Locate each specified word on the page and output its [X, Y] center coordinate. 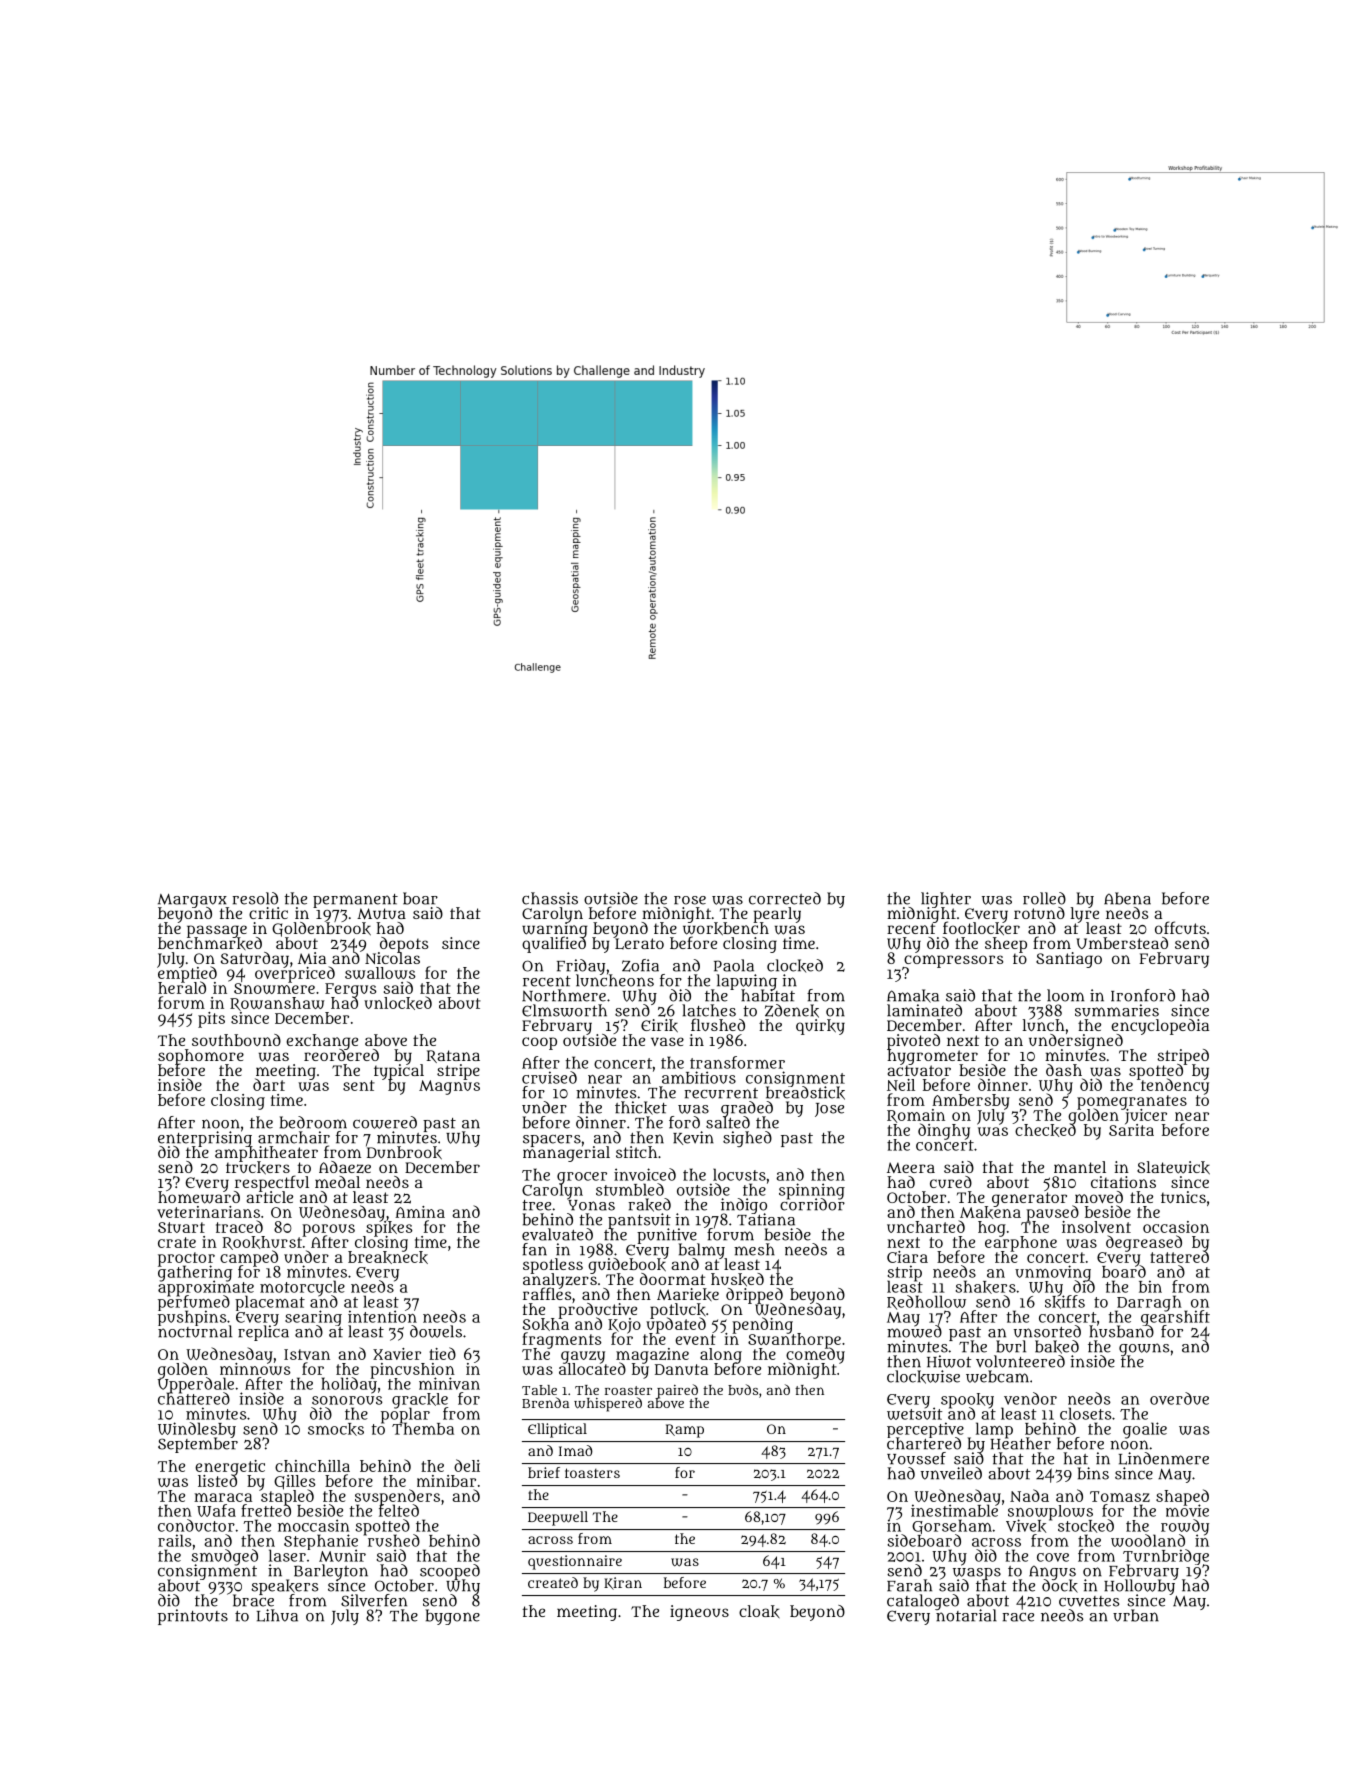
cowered [385, 1122]
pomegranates [1132, 1102]
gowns [1144, 1349]
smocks [336, 1429]
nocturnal [195, 1332]
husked [737, 1279]
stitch [636, 1152]
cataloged [923, 1602]
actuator [919, 1070]
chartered [924, 1444]
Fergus [351, 990]
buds [743, 1389]
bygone [453, 1617]
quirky [820, 1027]
